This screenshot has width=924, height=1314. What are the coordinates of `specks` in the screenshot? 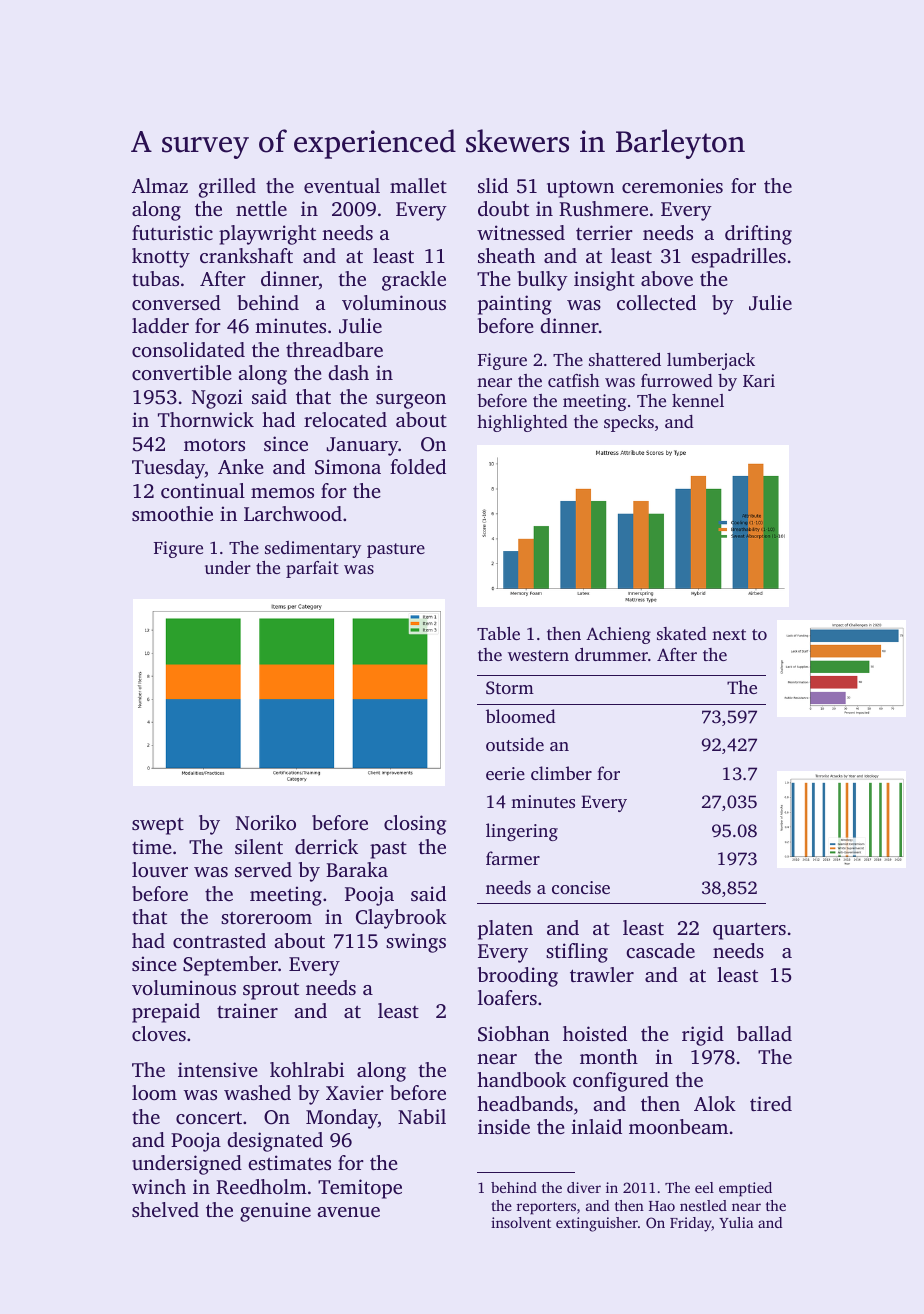 It's located at (629, 423).
